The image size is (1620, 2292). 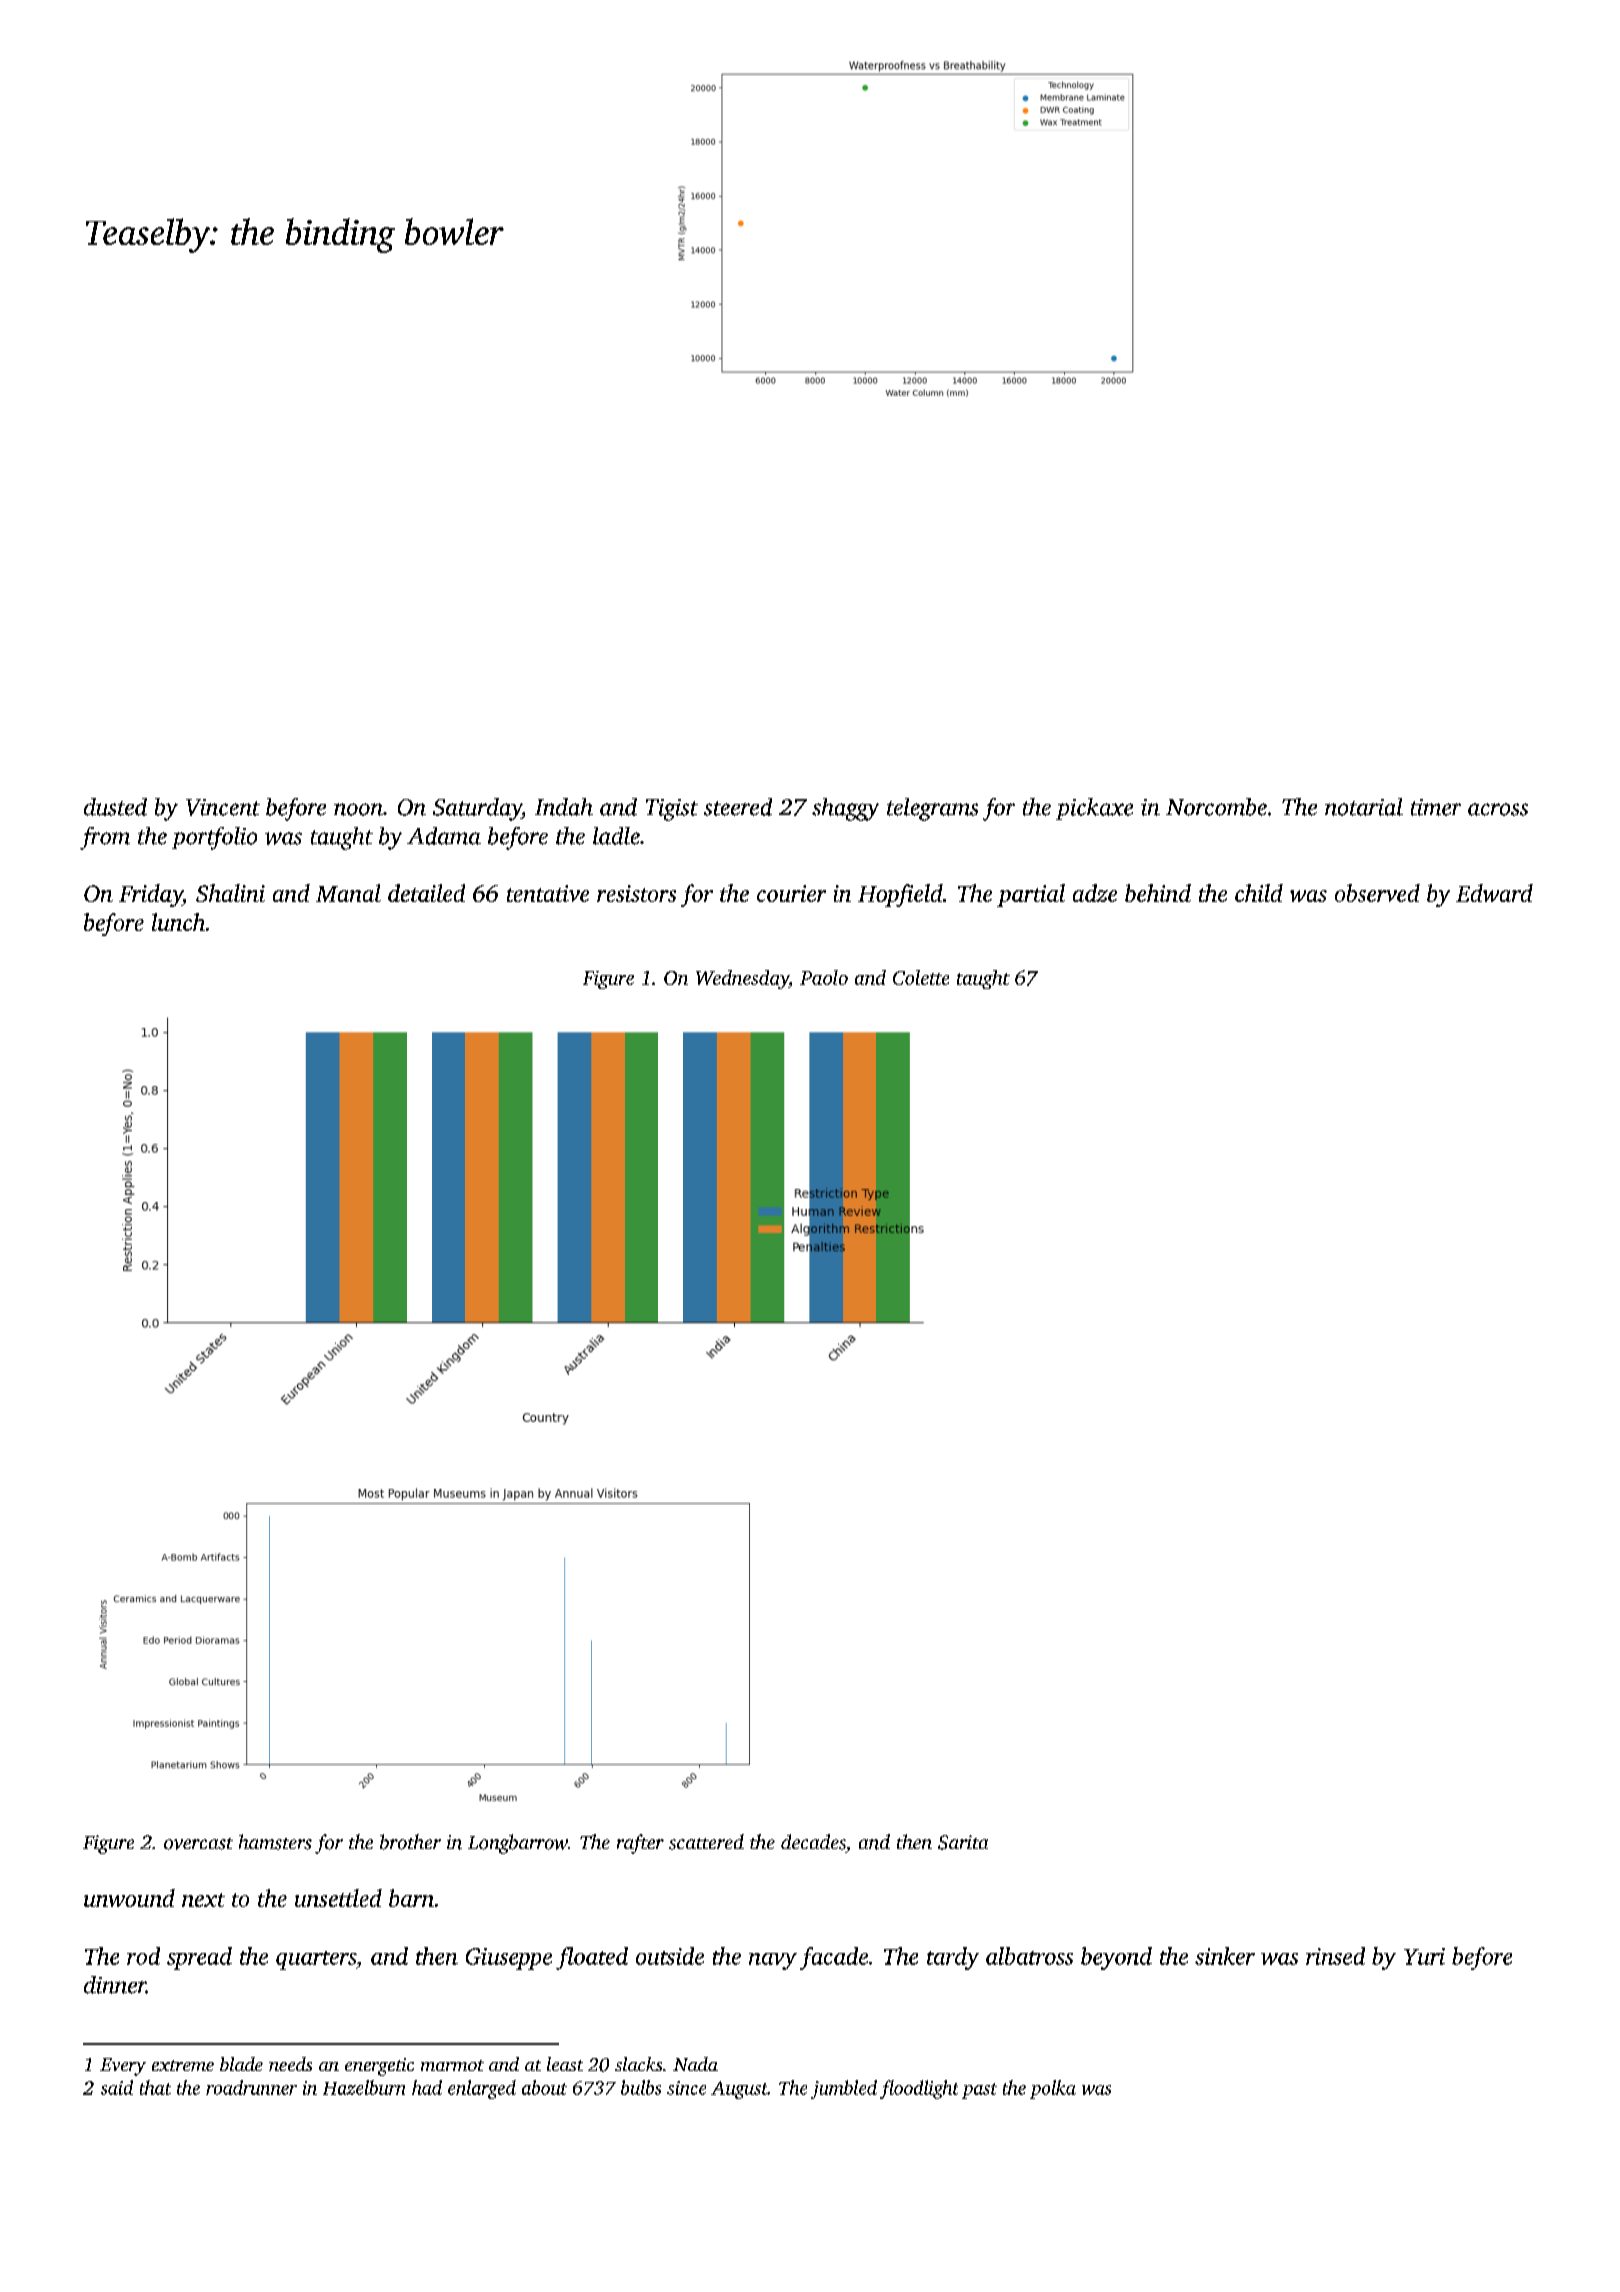 I want to click on overcast, so click(x=198, y=1844).
